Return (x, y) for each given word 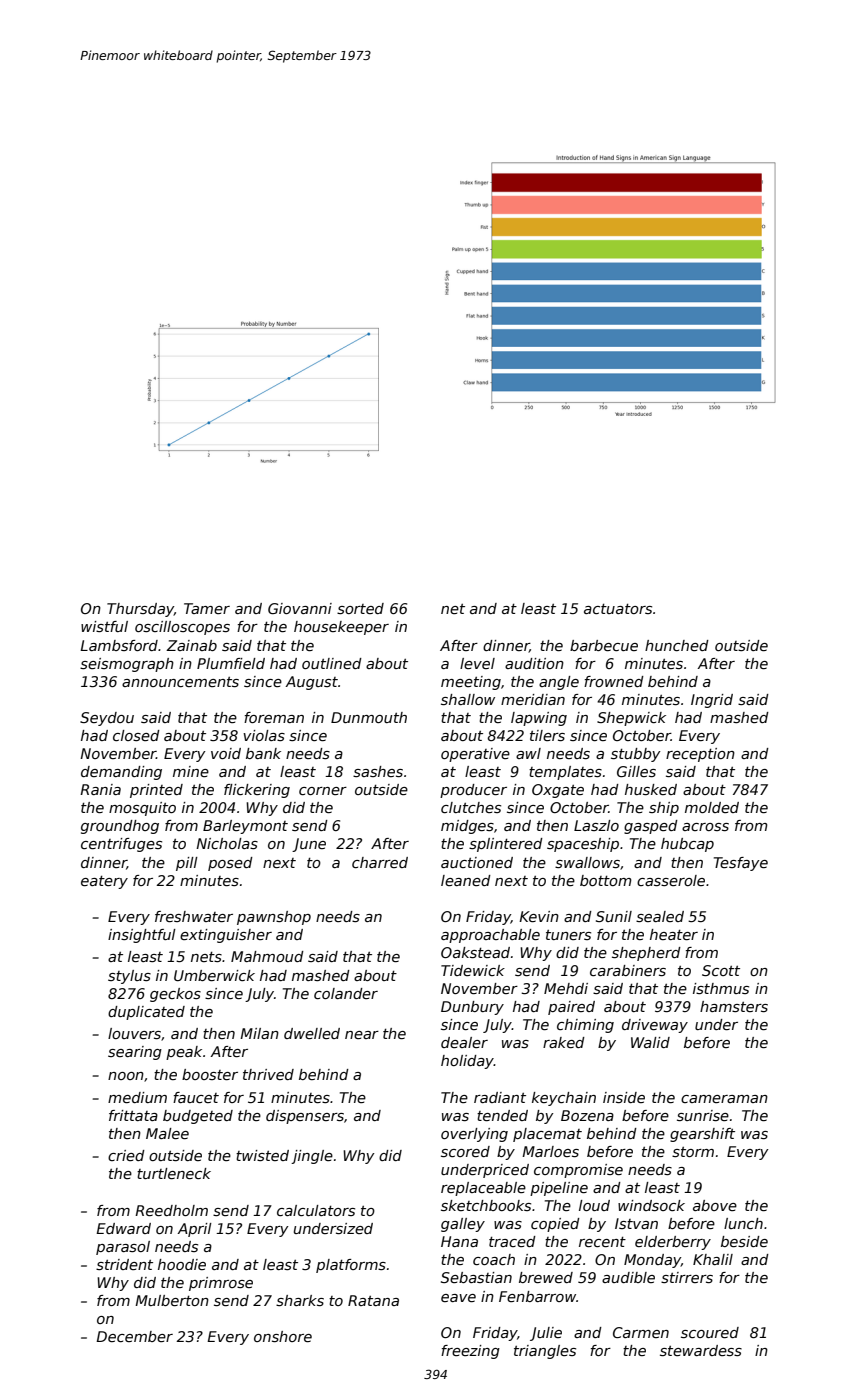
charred (380, 862)
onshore (283, 1336)
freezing (470, 1352)
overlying (474, 1135)
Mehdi (566, 988)
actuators (618, 609)
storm (693, 1152)
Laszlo (596, 825)
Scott (721, 970)
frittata (133, 1115)
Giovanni (300, 608)
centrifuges (121, 845)
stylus (129, 977)
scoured (710, 1332)
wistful (104, 626)
